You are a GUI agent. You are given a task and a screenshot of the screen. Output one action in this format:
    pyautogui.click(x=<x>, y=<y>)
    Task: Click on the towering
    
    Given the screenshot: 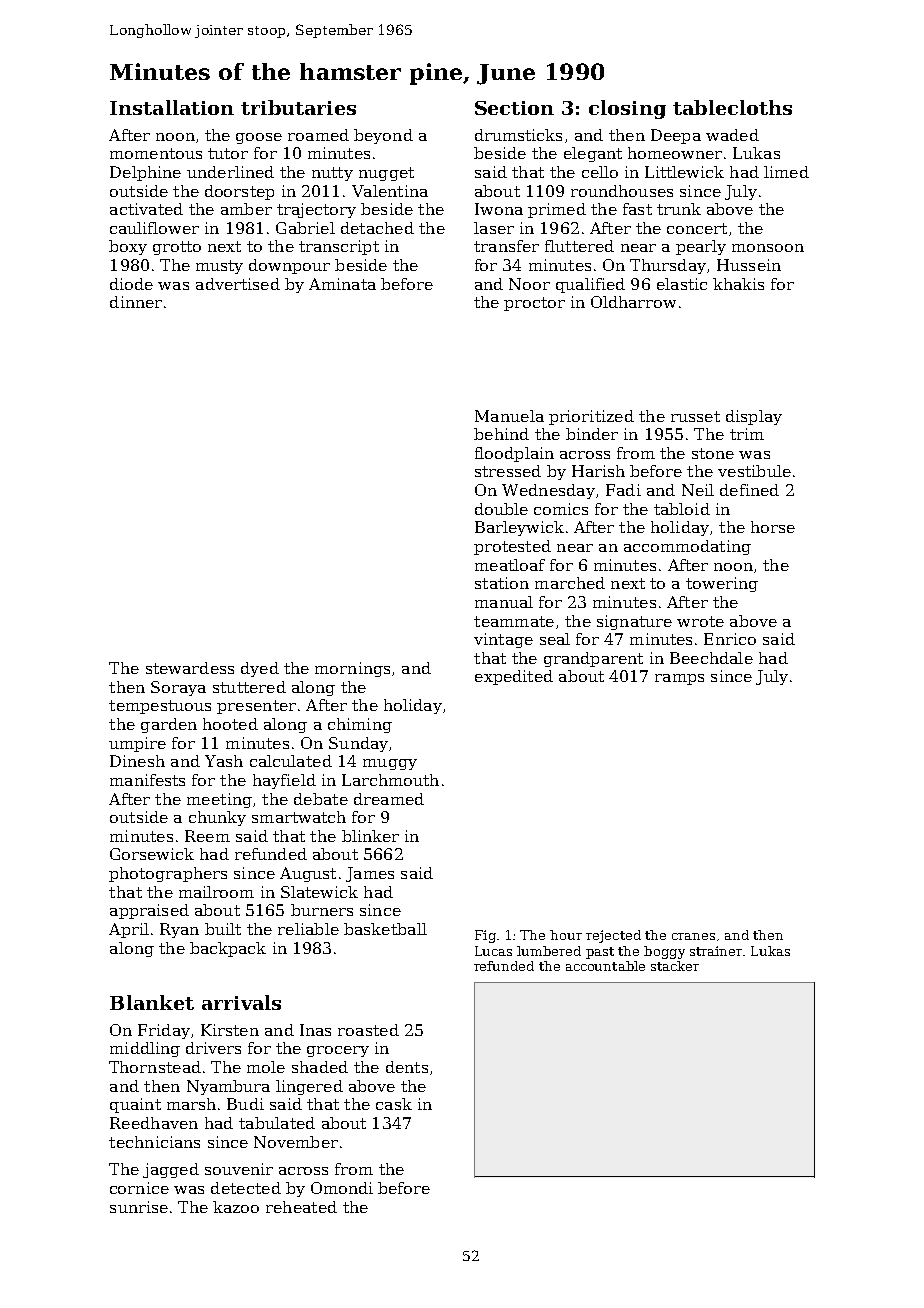 What is the action you would take?
    pyautogui.click(x=722, y=584)
